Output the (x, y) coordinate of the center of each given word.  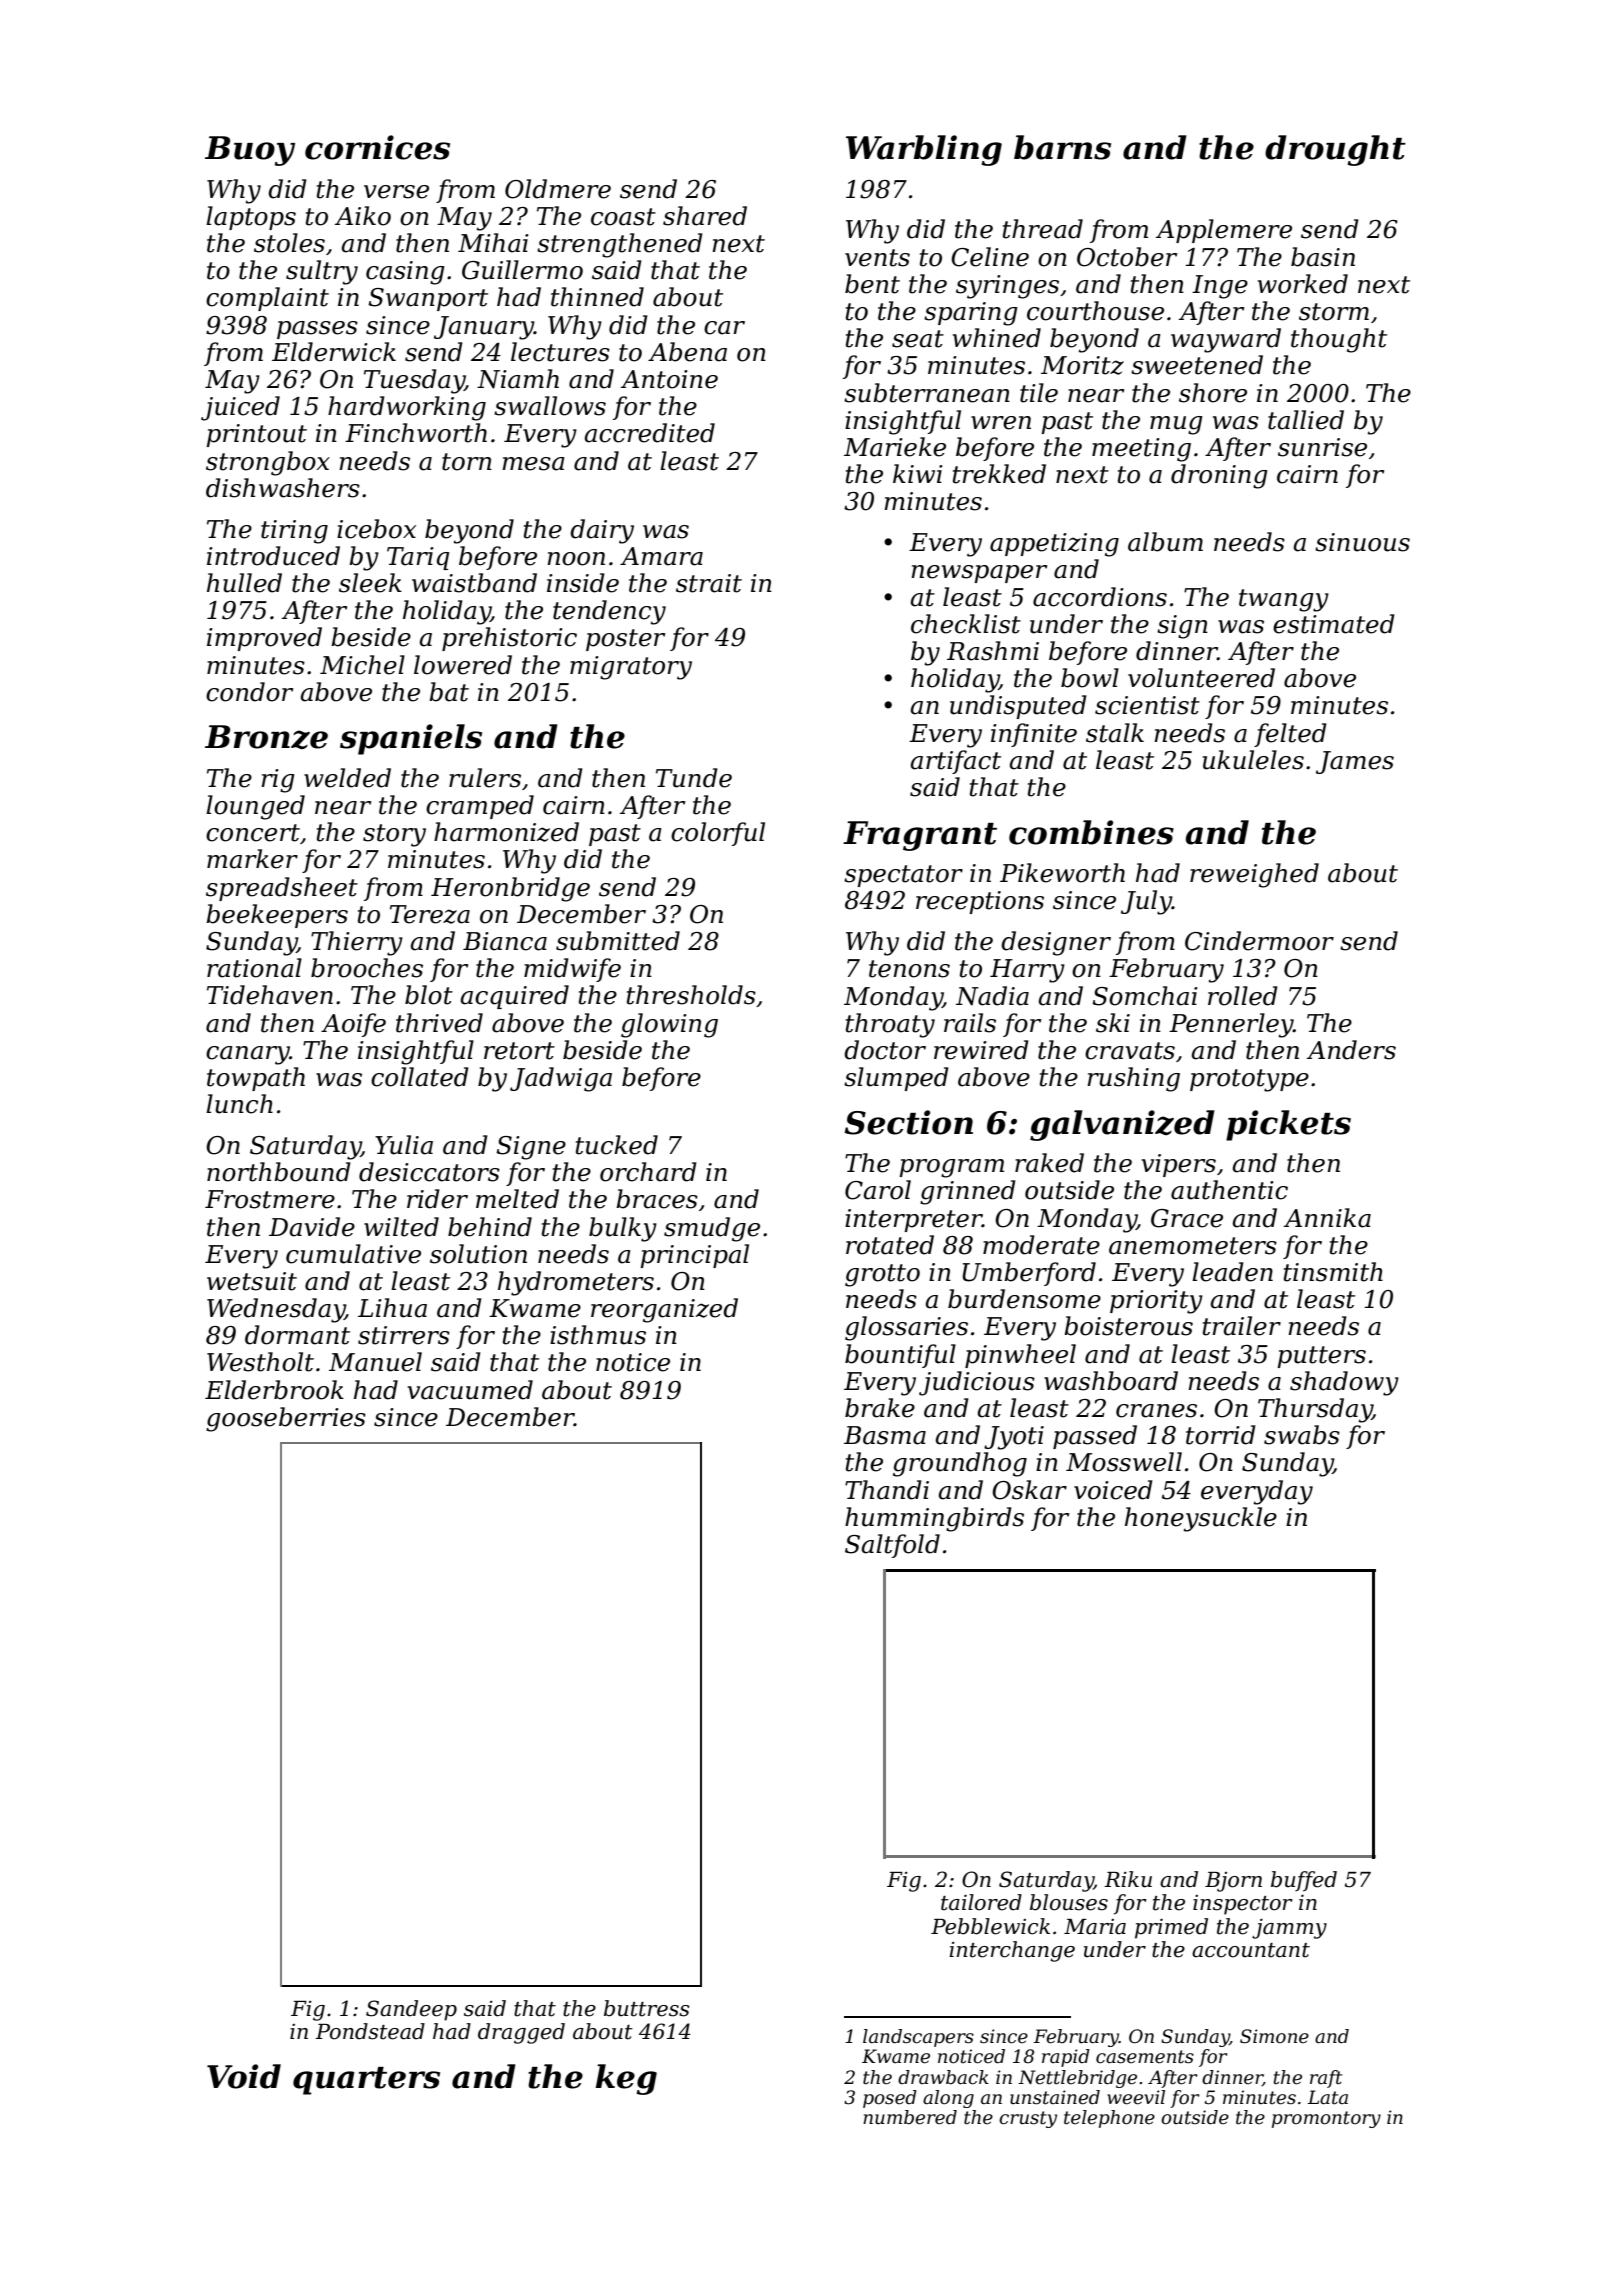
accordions (1100, 597)
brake (880, 1408)
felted (1290, 735)
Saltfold (892, 1546)
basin (1323, 257)
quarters (366, 2081)
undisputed (1018, 707)
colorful (718, 834)
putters (1321, 1357)
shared (705, 216)
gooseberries (286, 1419)
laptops (251, 218)
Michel (362, 665)
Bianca (505, 941)
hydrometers (576, 1283)
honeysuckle (1201, 1519)
